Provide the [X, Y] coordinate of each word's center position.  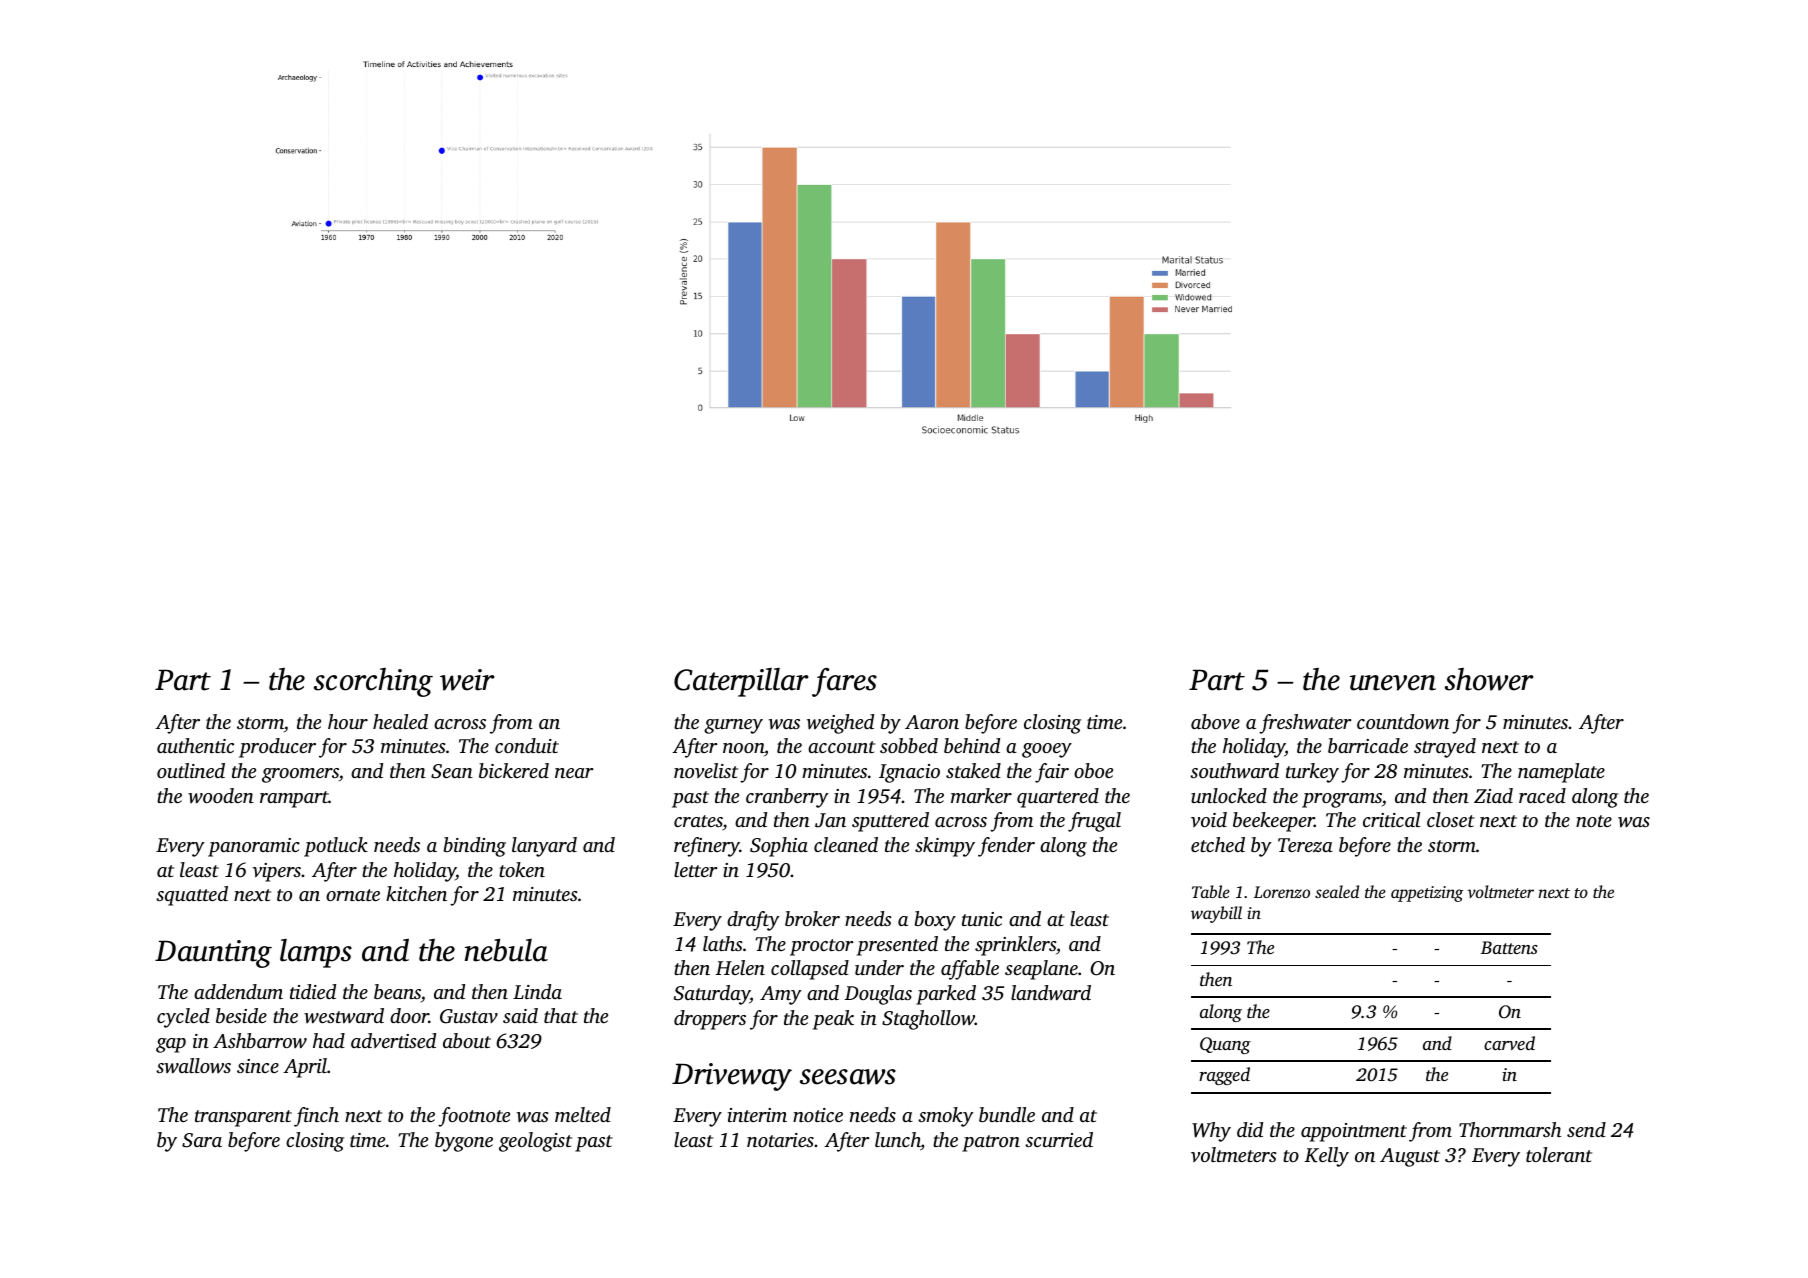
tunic [982, 919]
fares [844, 682]
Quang [1225, 1045]
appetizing [1427, 894]
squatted [192, 896]
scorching [373, 682]
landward [1051, 993]
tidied [313, 991]
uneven [1393, 683]
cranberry [787, 798]
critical [1391, 819]
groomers [300, 775]
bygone [464, 1142]
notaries [780, 1140]
